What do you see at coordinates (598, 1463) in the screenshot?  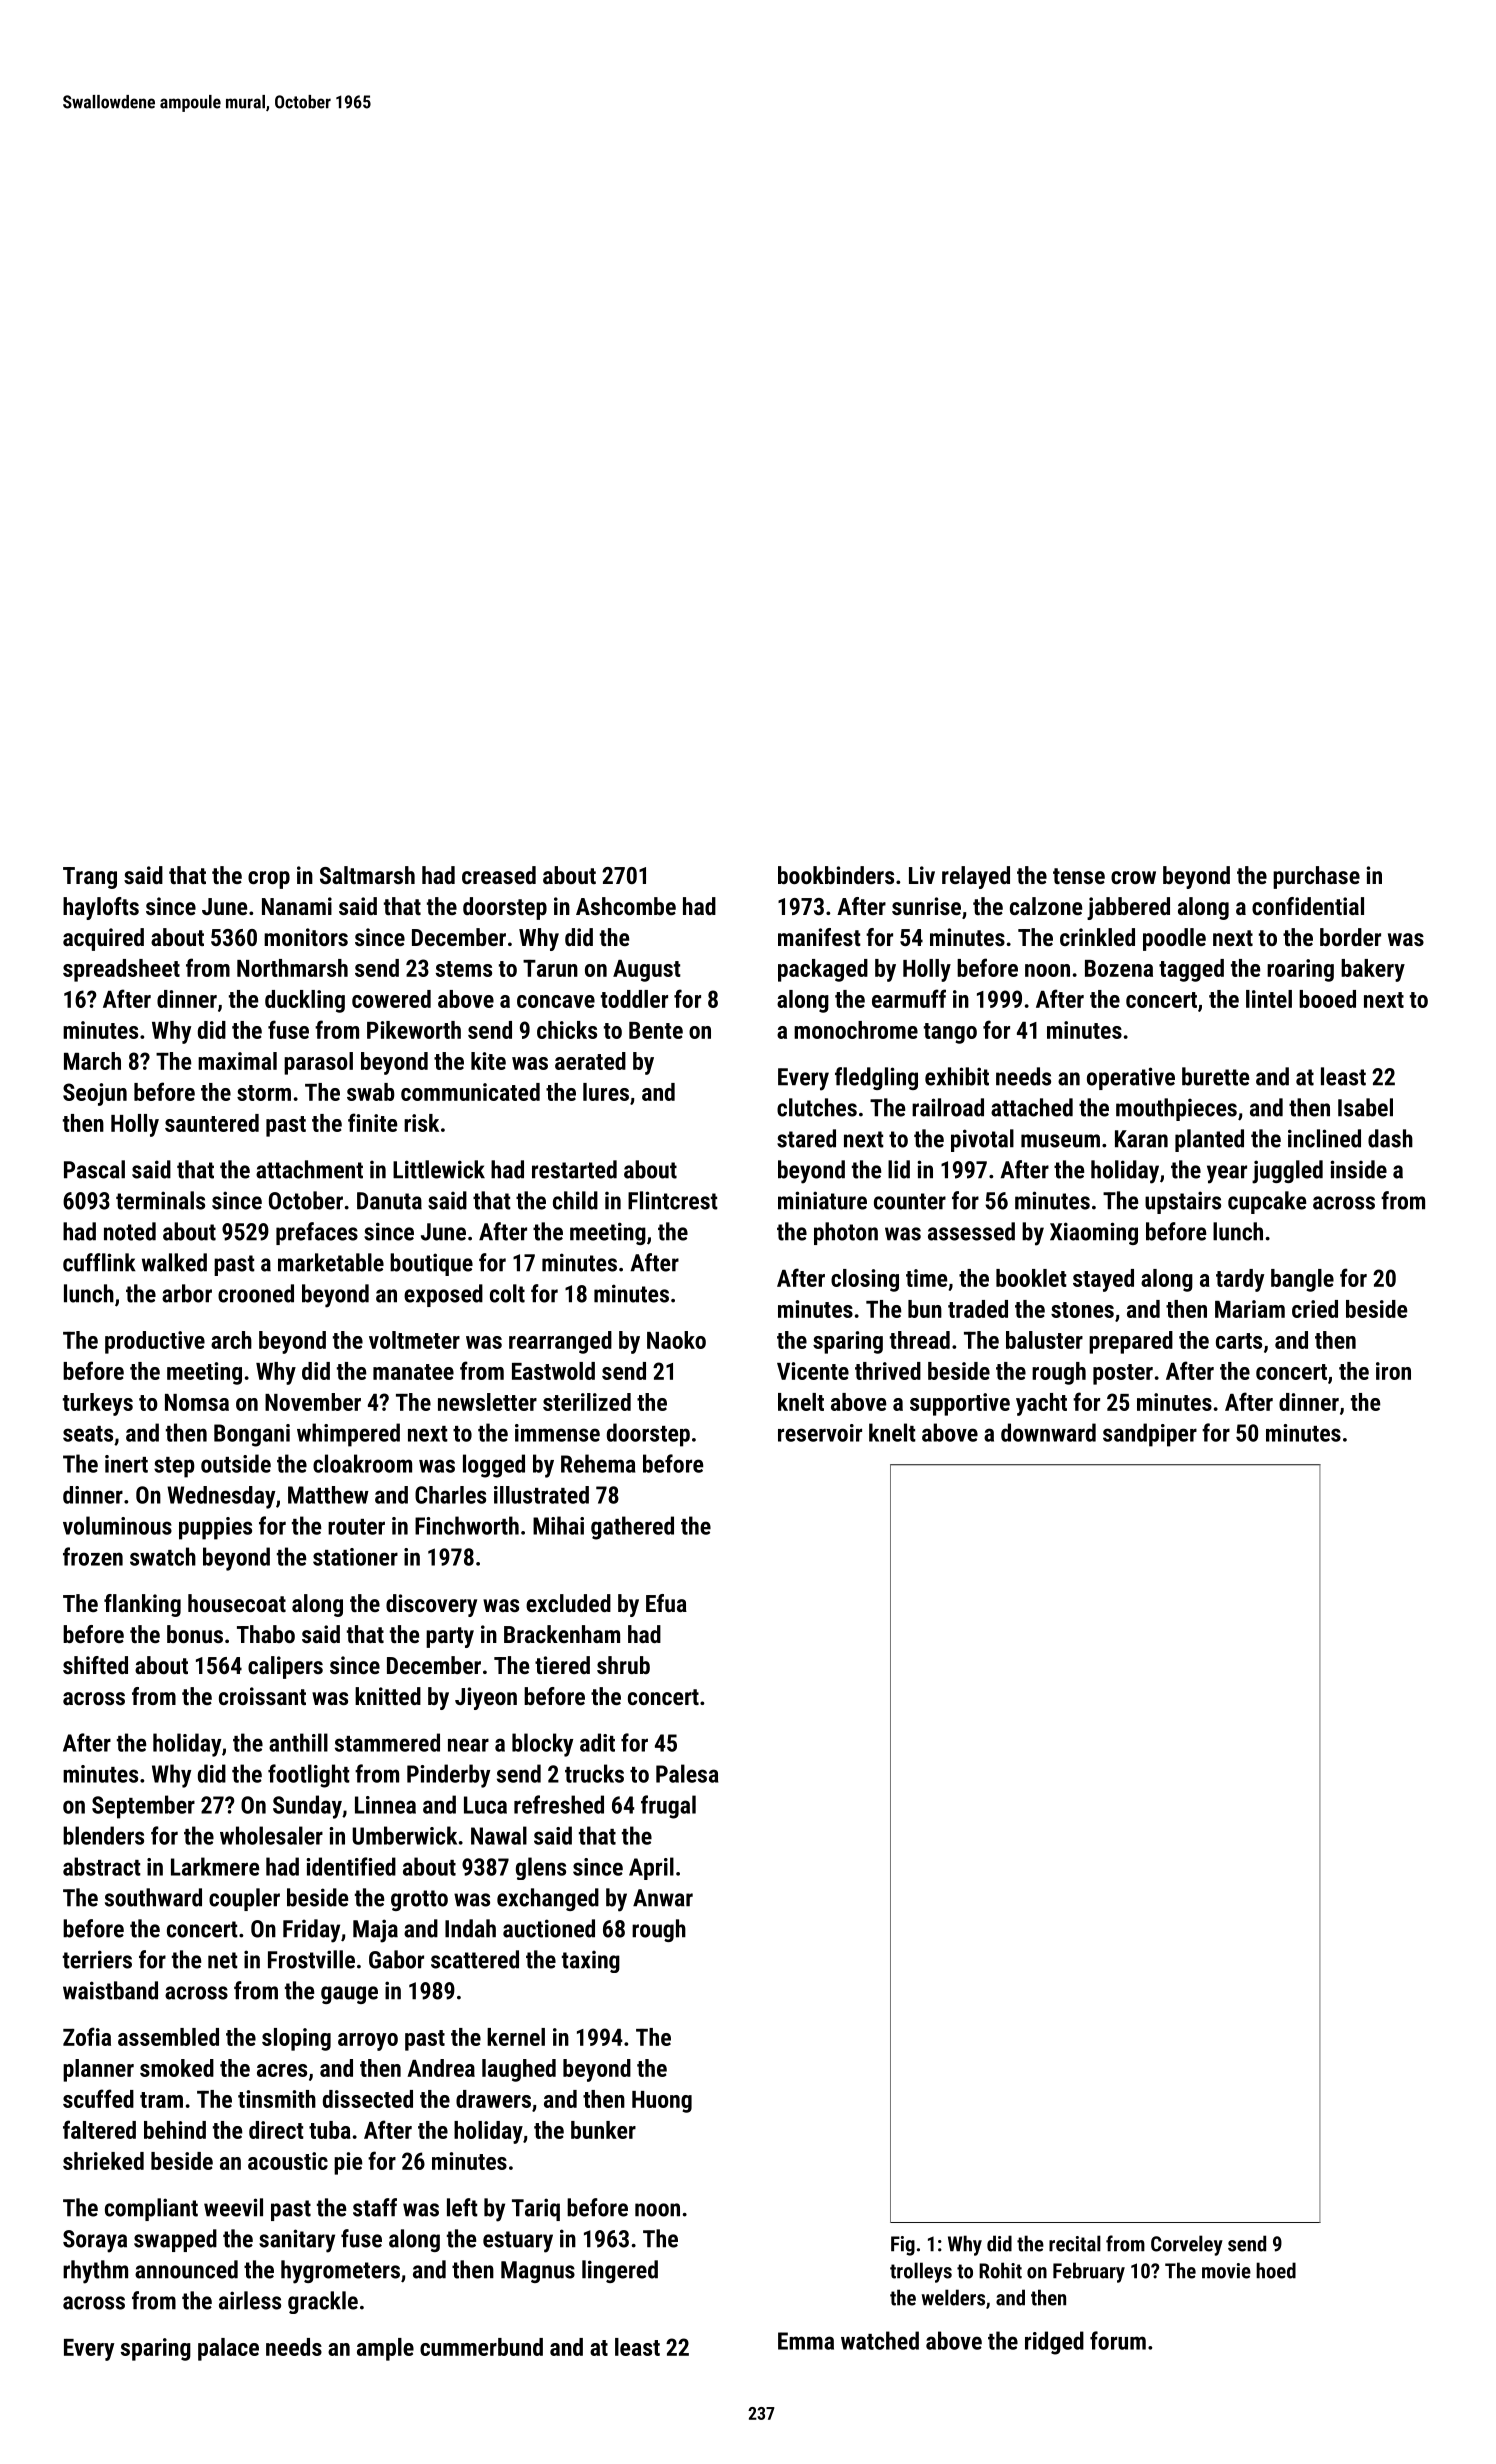 I see `Rehema` at bounding box center [598, 1463].
